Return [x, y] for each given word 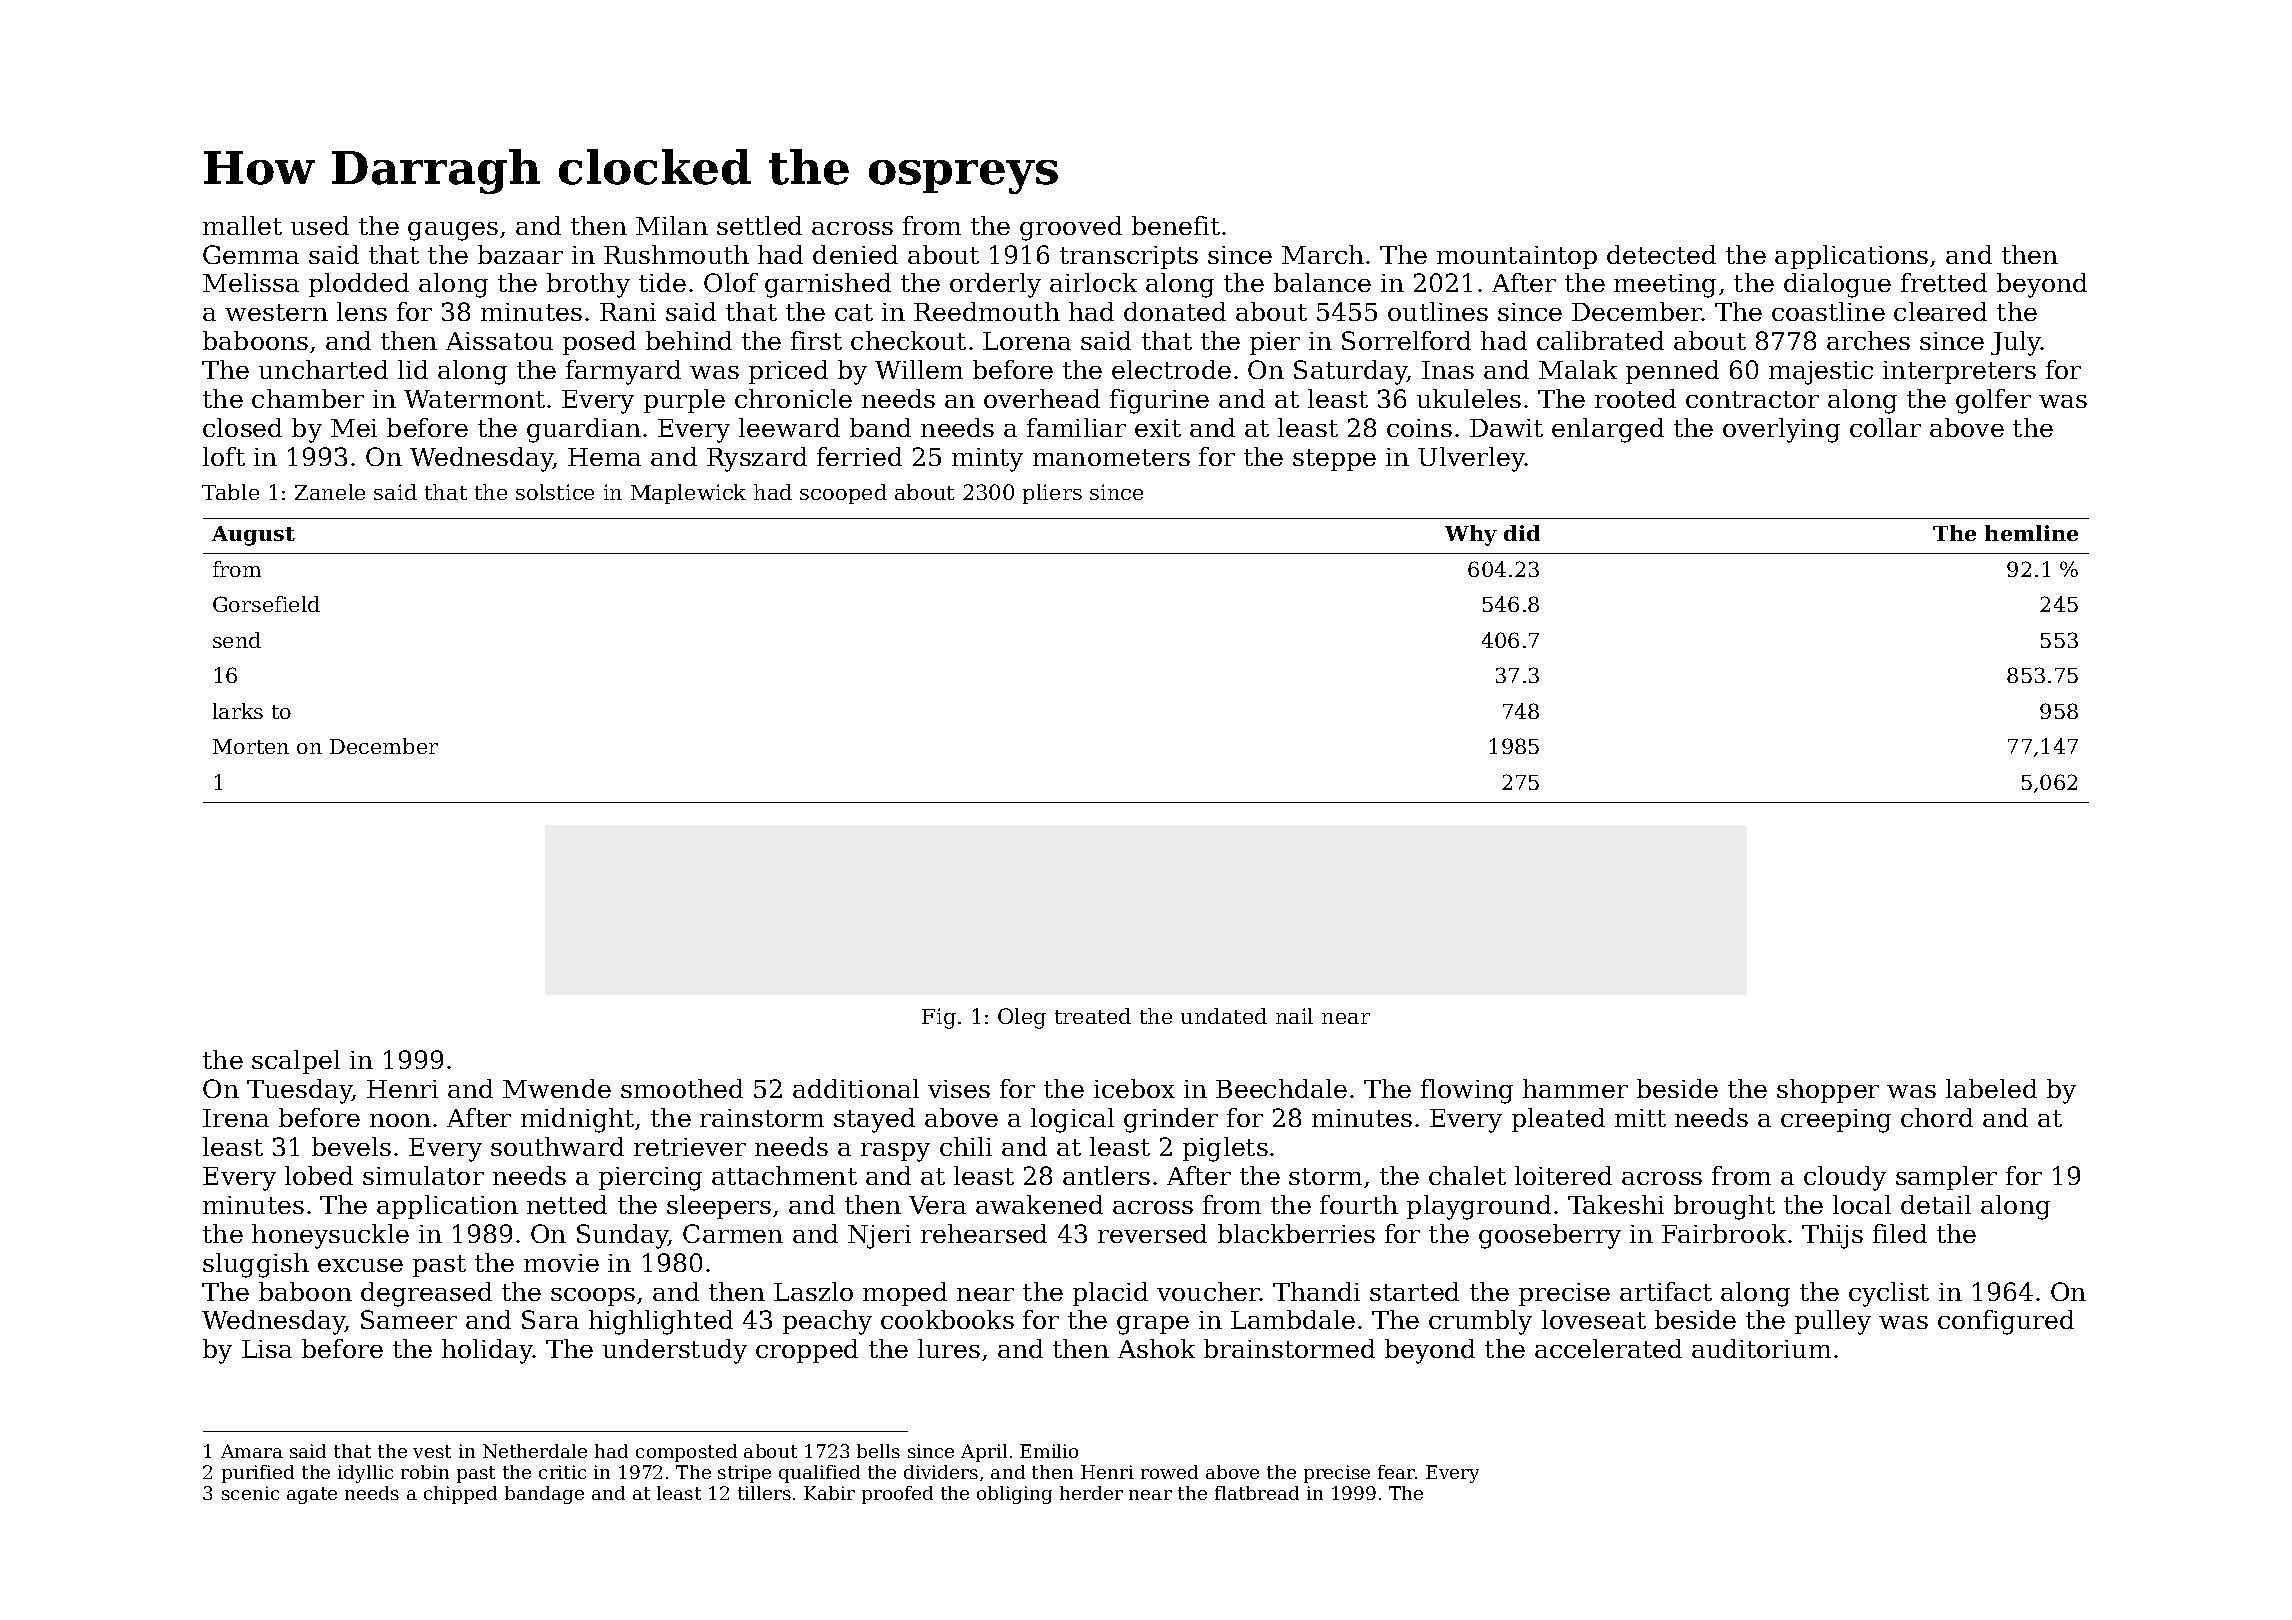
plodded [359, 285]
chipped [460, 1495]
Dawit [1506, 428]
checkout [908, 340]
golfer [1993, 401]
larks [238, 711]
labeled [1991, 1088]
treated [1093, 1016]
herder [1091, 1493]
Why [1471, 535]
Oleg [1022, 1018]
